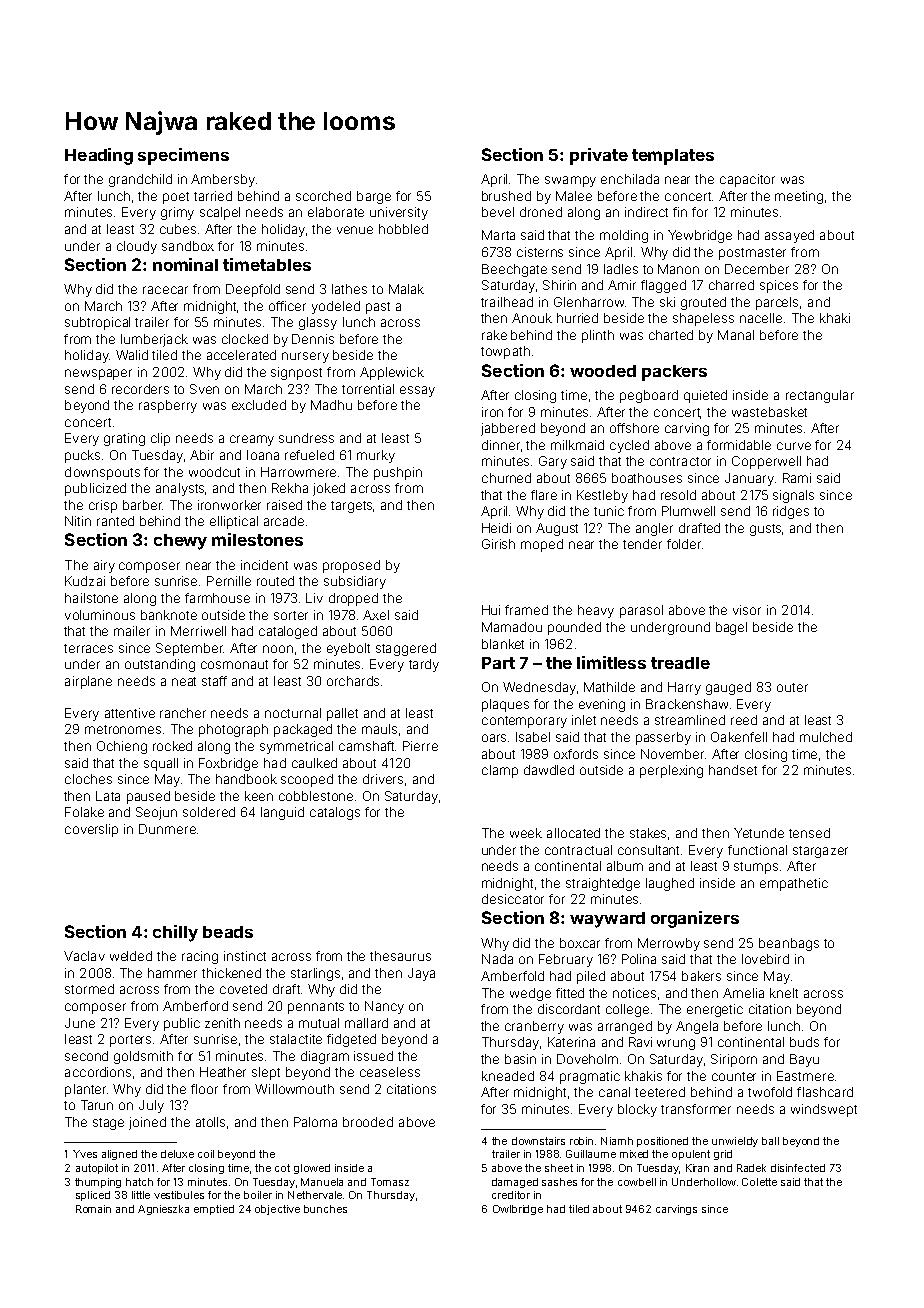 Image resolution: width=924 pixels, height=1308 pixels. I want to click on brooded, so click(368, 1122).
